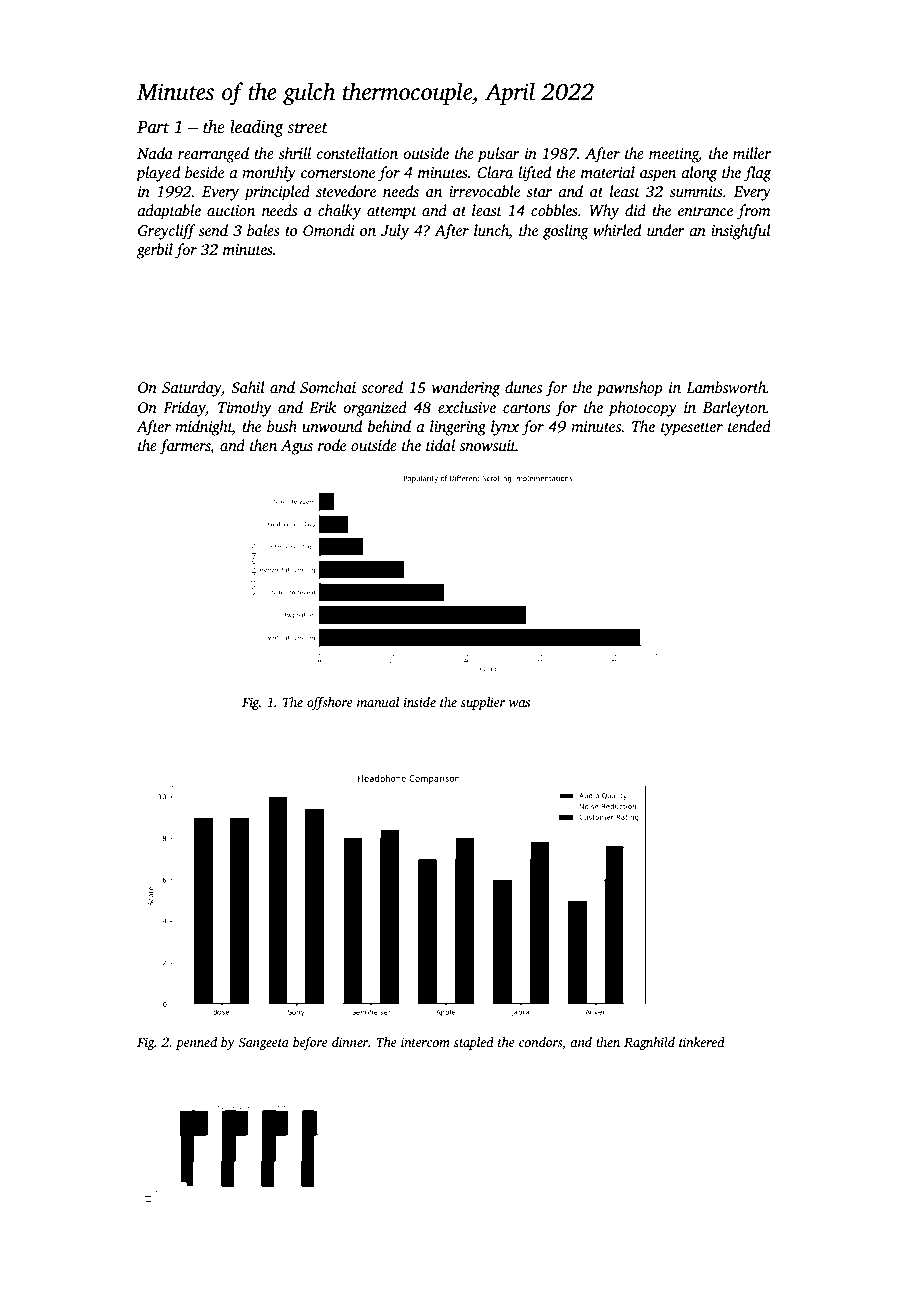  I want to click on leading, so click(257, 128).
